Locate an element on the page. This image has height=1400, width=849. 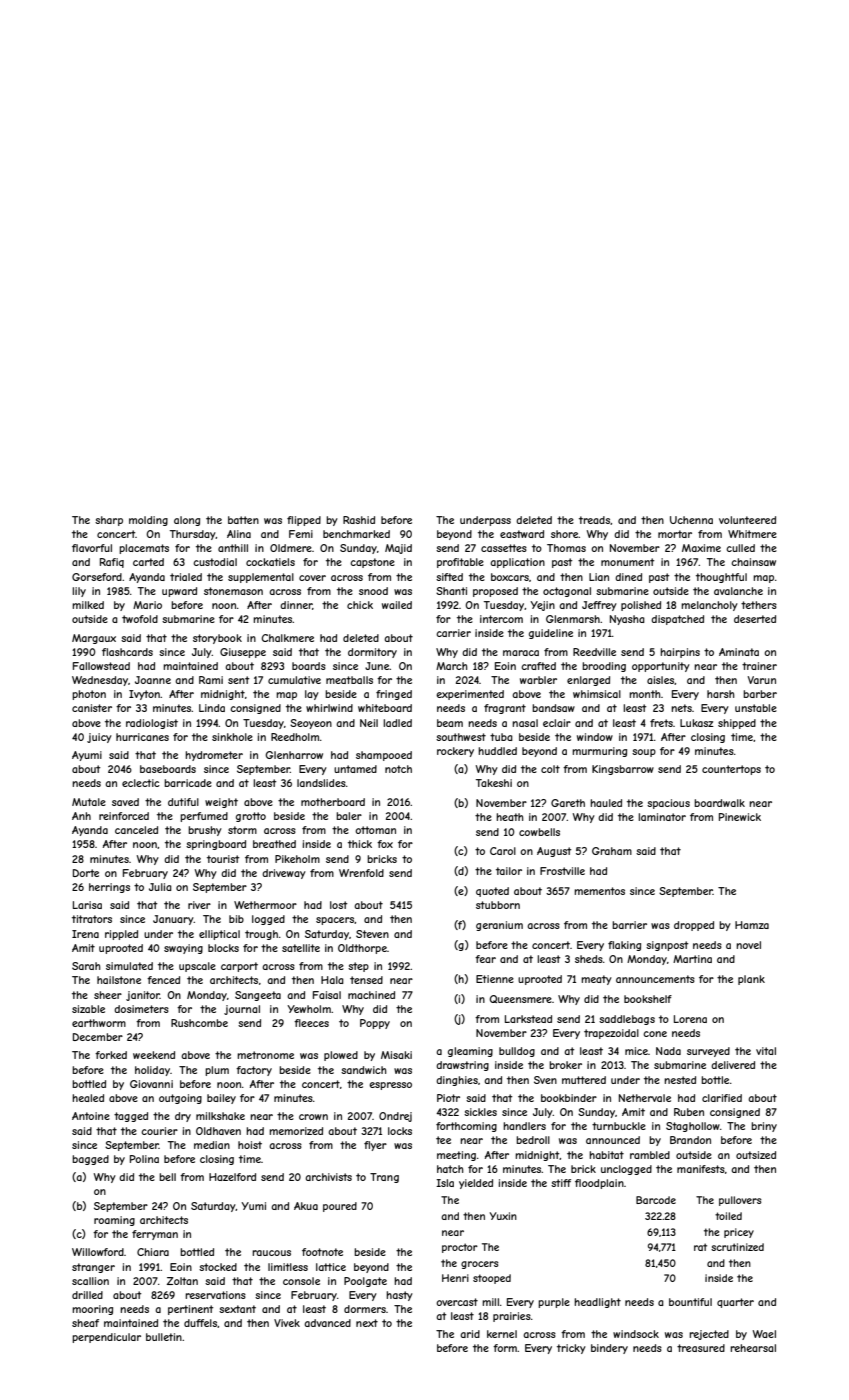
Hala is located at coordinates (332, 980).
